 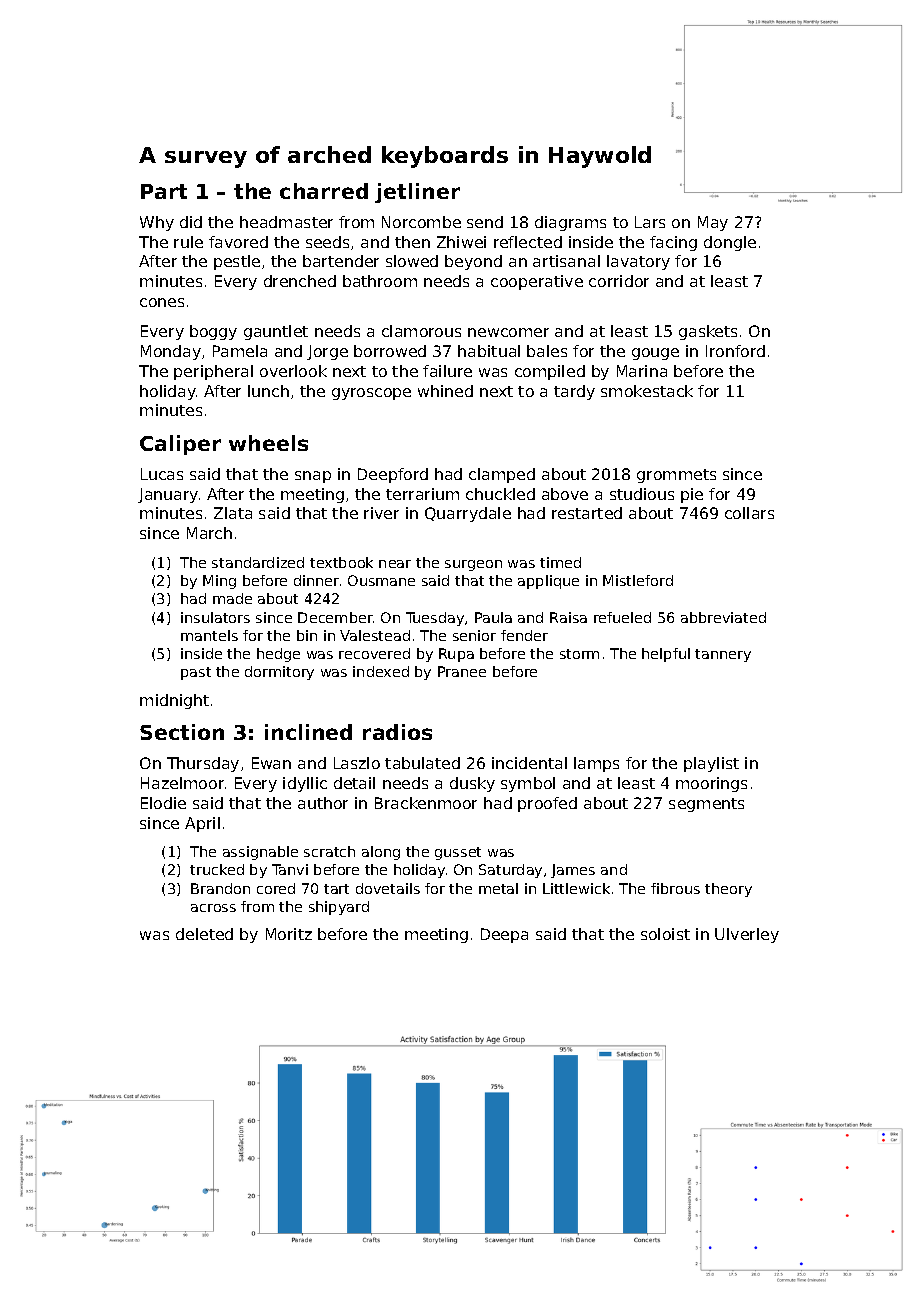 What do you see at coordinates (723, 617) in the page?
I see `abbreviated` at bounding box center [723, 617].
